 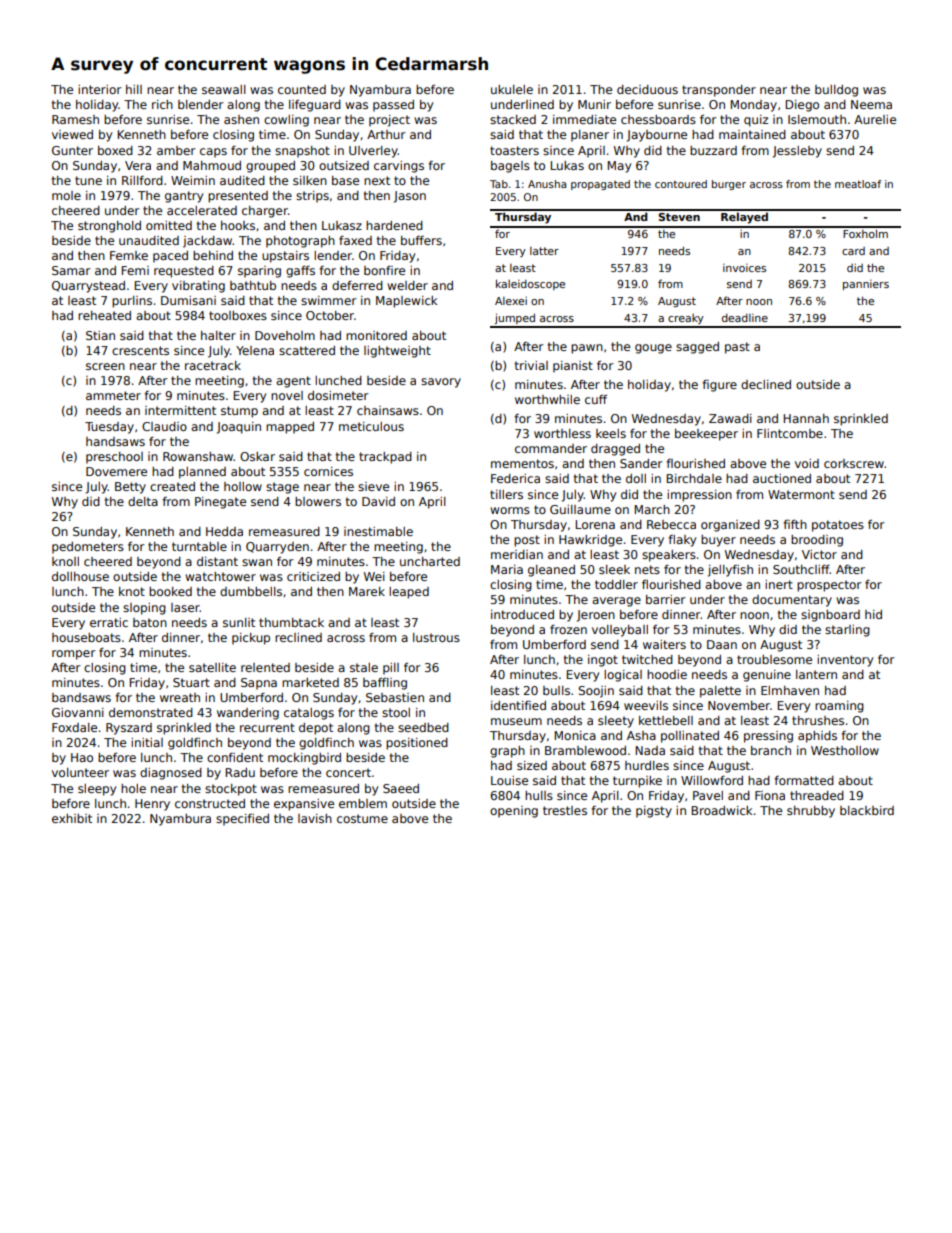 What do you see at coordinates (240, 772) in the document?
I see `Radu` at bounding box center [240, 772].
